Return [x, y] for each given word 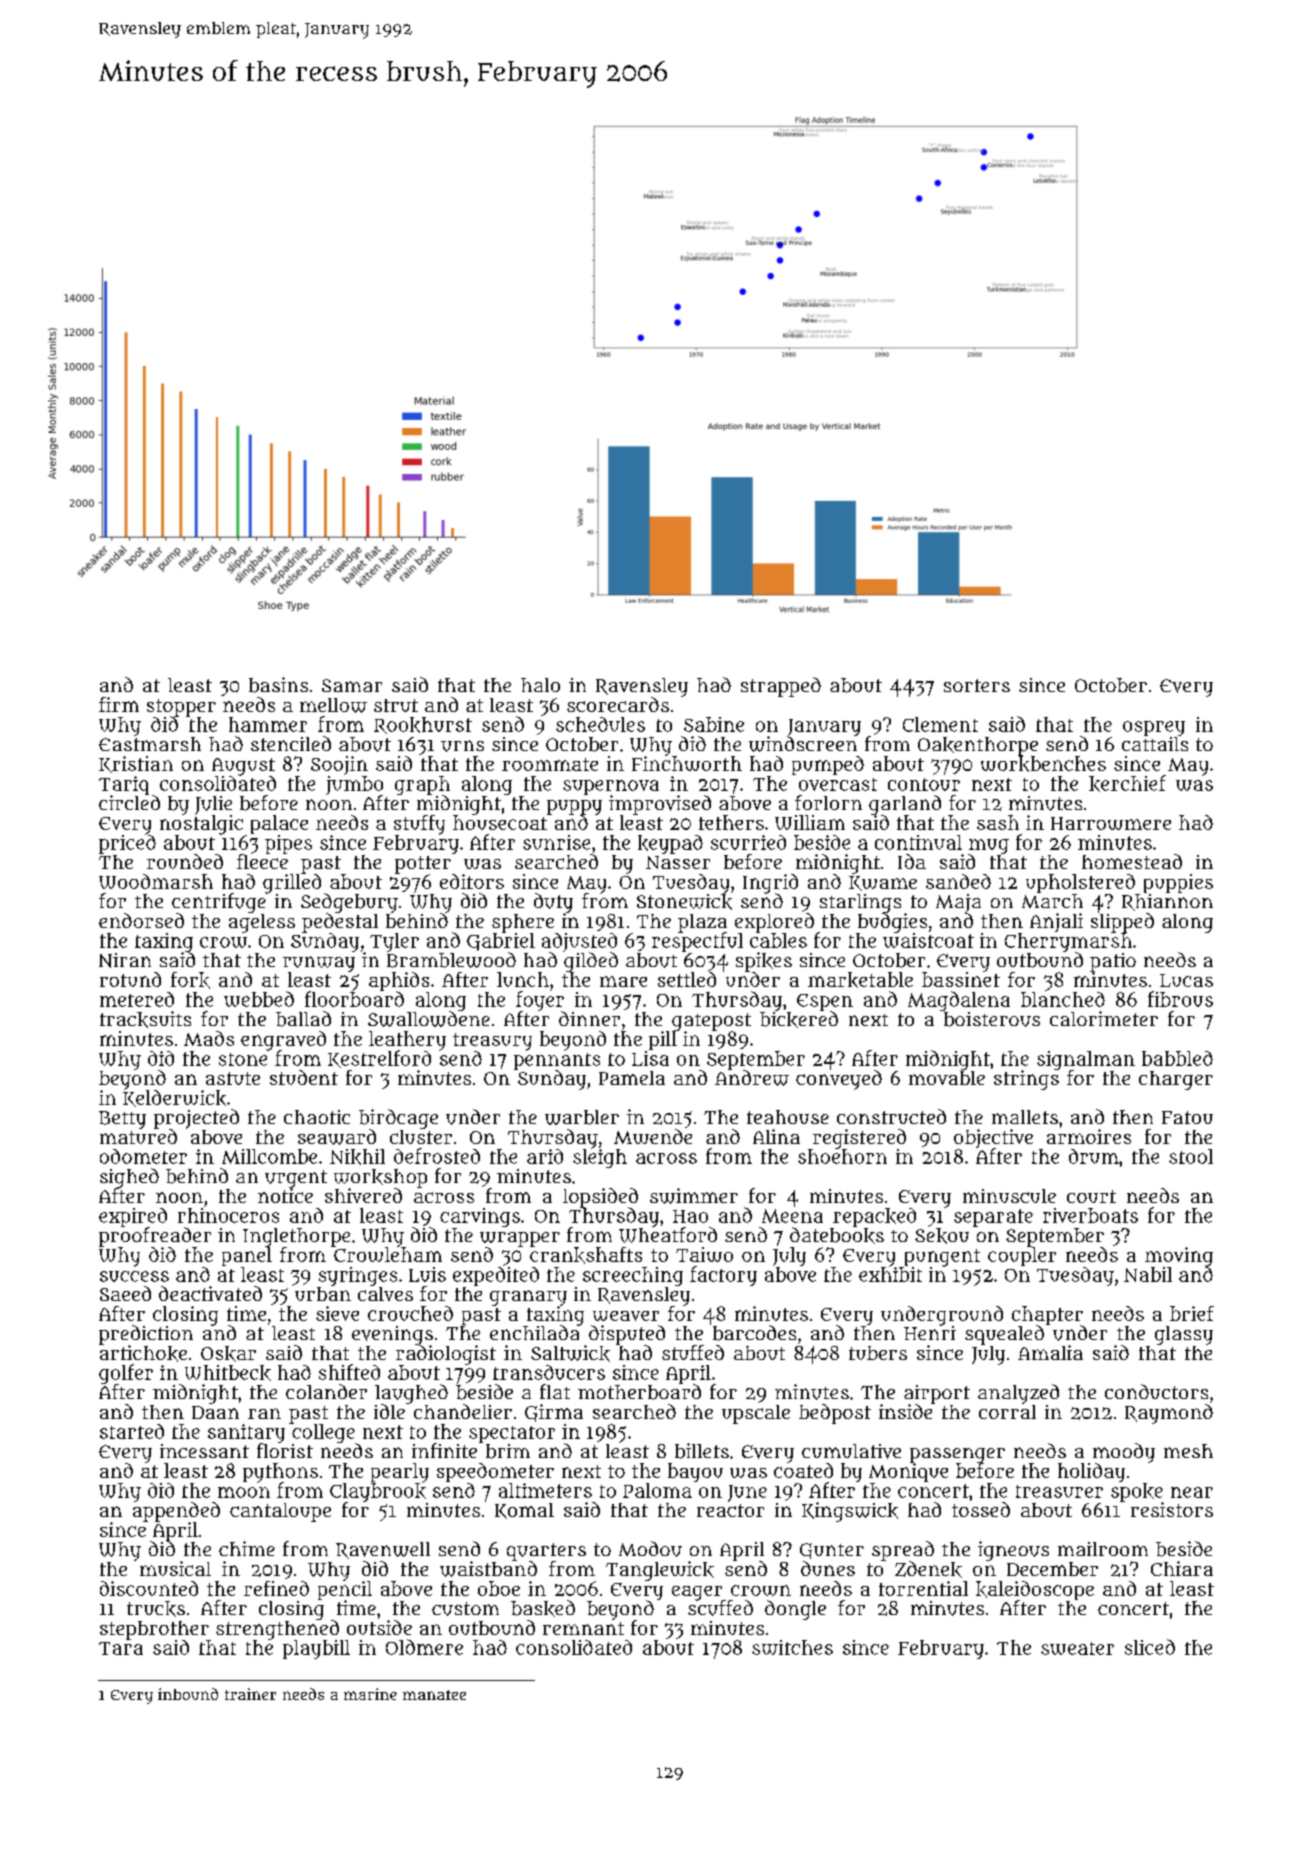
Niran [125, 960]
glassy [1184, 1335]
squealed [1004, 1335]
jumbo [354, 785]
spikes [764, 962]
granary [528, 1298]
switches [792, 1647]
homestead [1132, 861]
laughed [411, 1394]
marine [370, 1694]
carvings [480, 1217]
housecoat [500, 822]
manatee [434, 1695]
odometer [143, 1156]
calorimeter [1104, 1018]
